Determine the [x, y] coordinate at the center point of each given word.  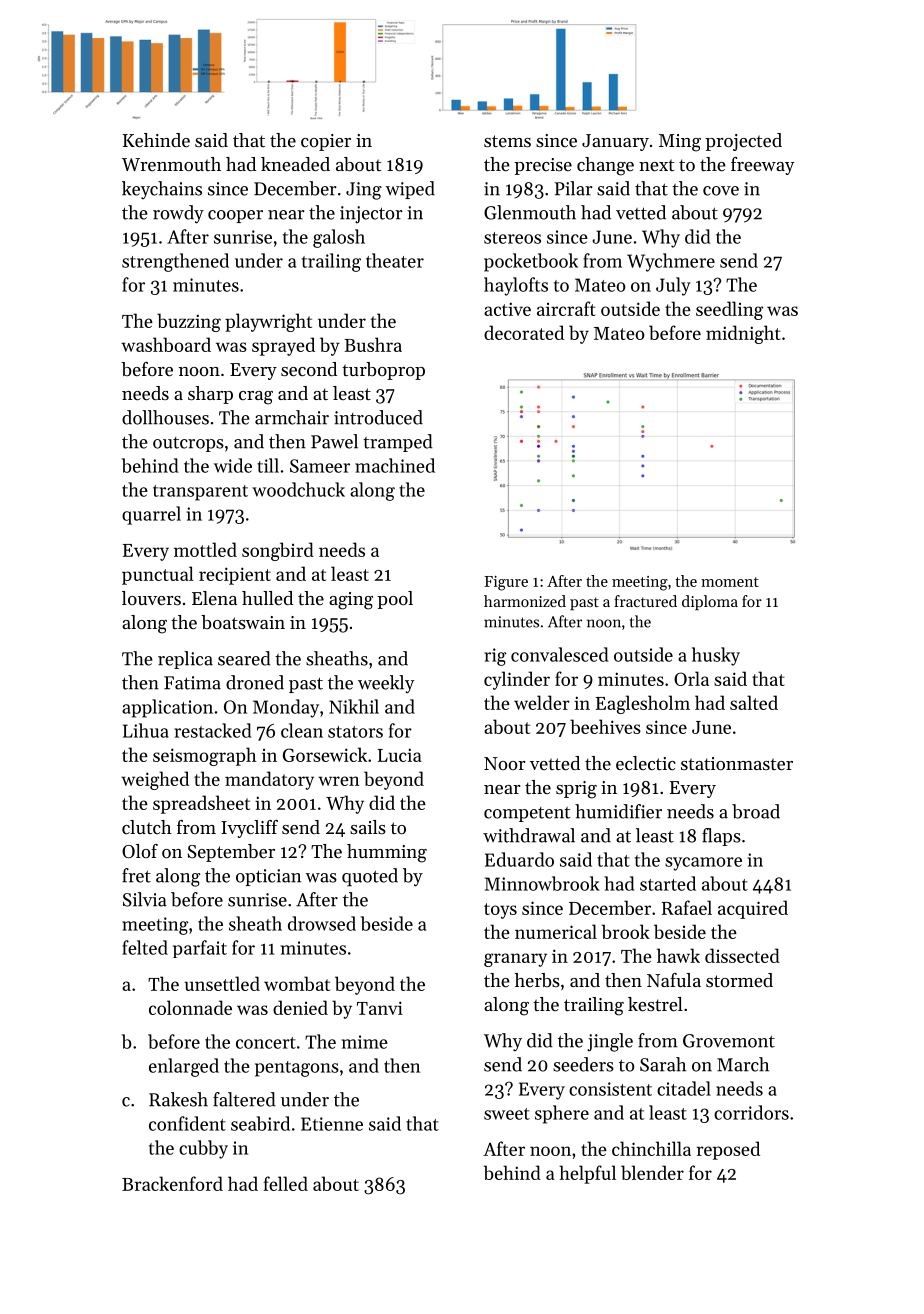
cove [721, 191]
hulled [267, 598]
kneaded [295, 164]
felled [285, 1183]
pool [395, 600]
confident [187, 1123]
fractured [645, 601]
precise [543, 166]
